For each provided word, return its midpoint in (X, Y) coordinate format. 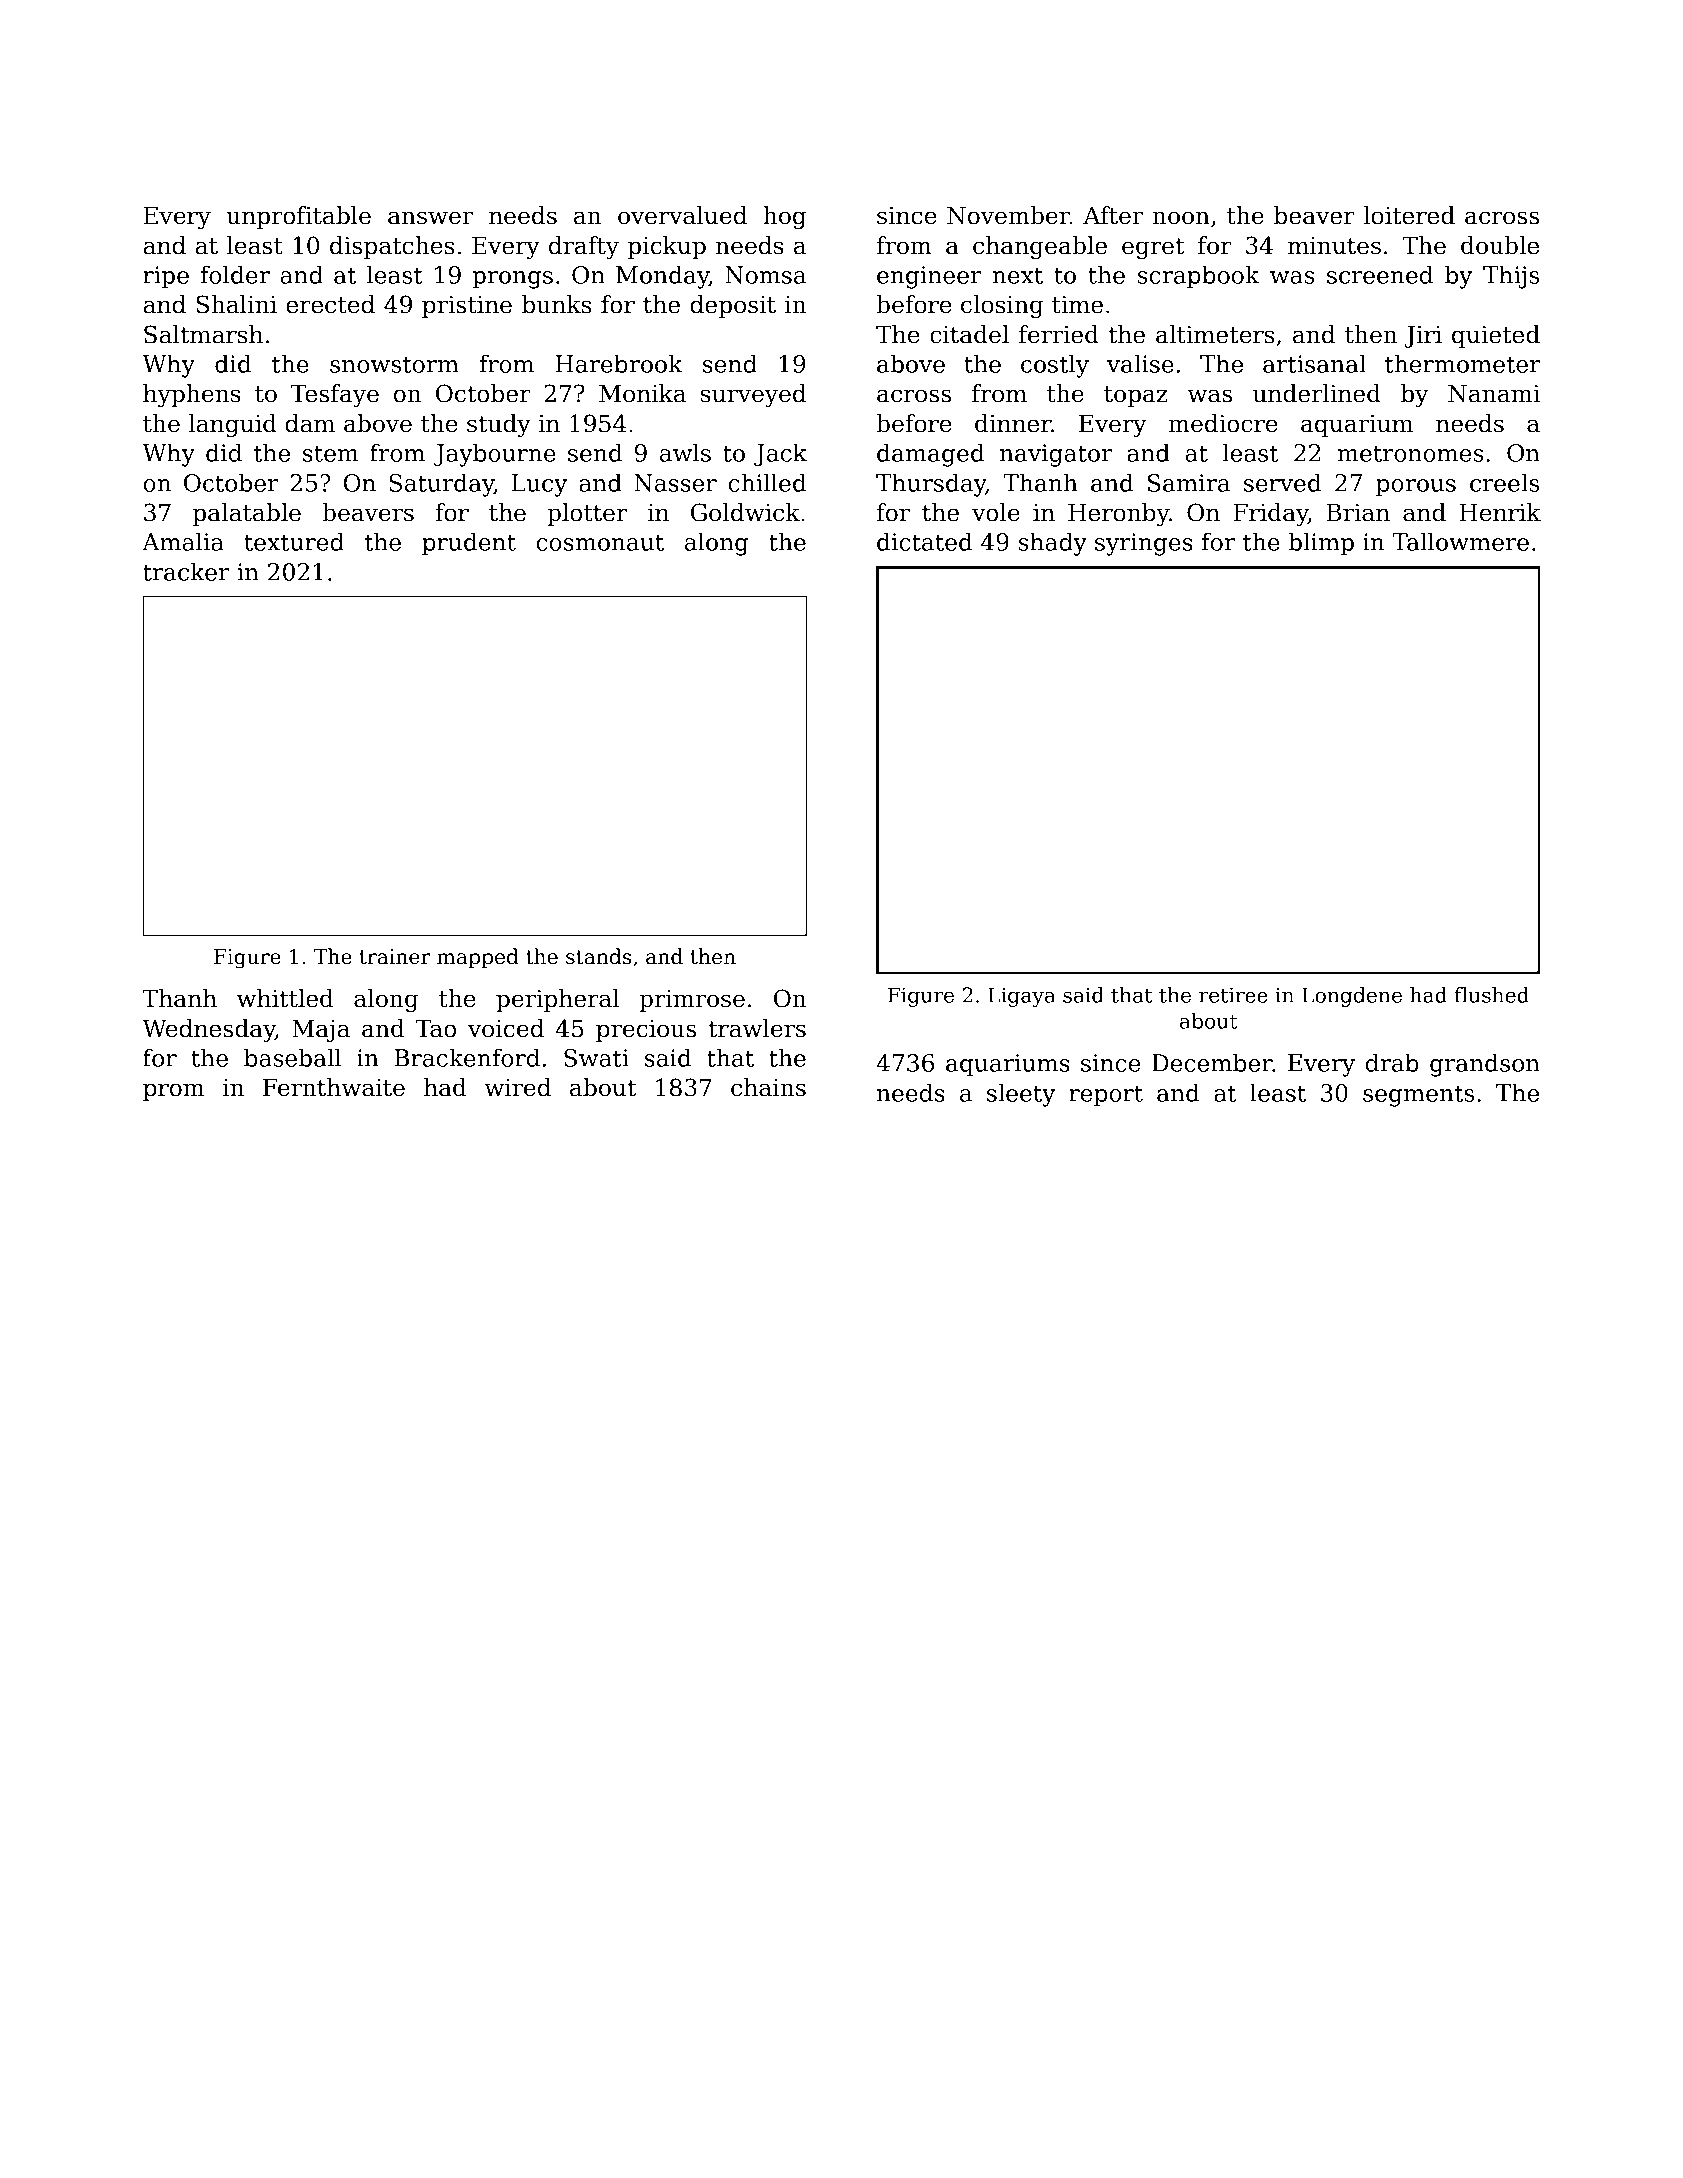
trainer (394, 957)
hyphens (192, 395)
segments (1418, 1096)
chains (768, 1087)
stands (598, 956)
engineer (929, 277)
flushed (1491, 995)
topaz (1136, 396)
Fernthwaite (334, 1087)
